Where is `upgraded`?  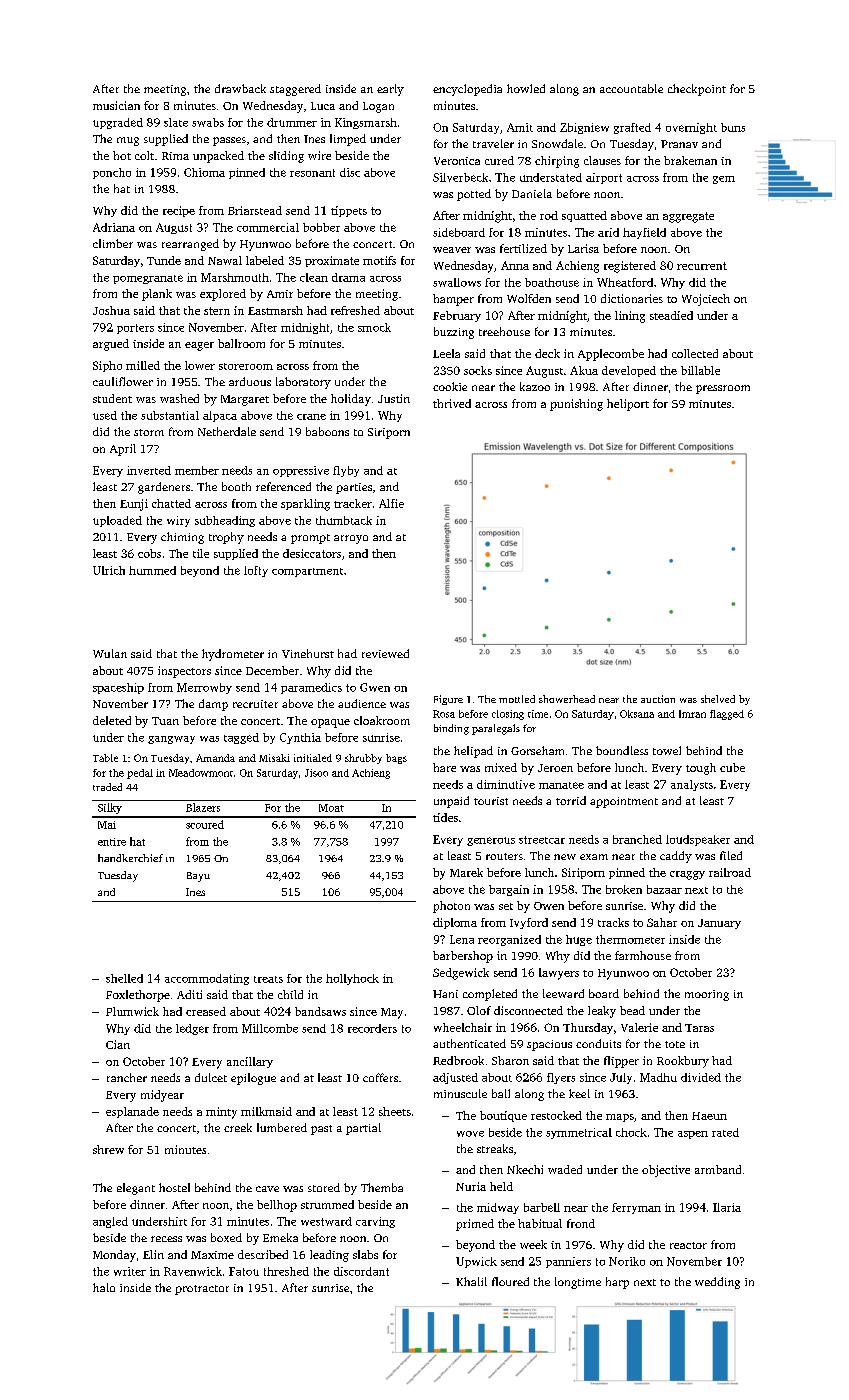 upgraded is located at coordinates (118, 123).
